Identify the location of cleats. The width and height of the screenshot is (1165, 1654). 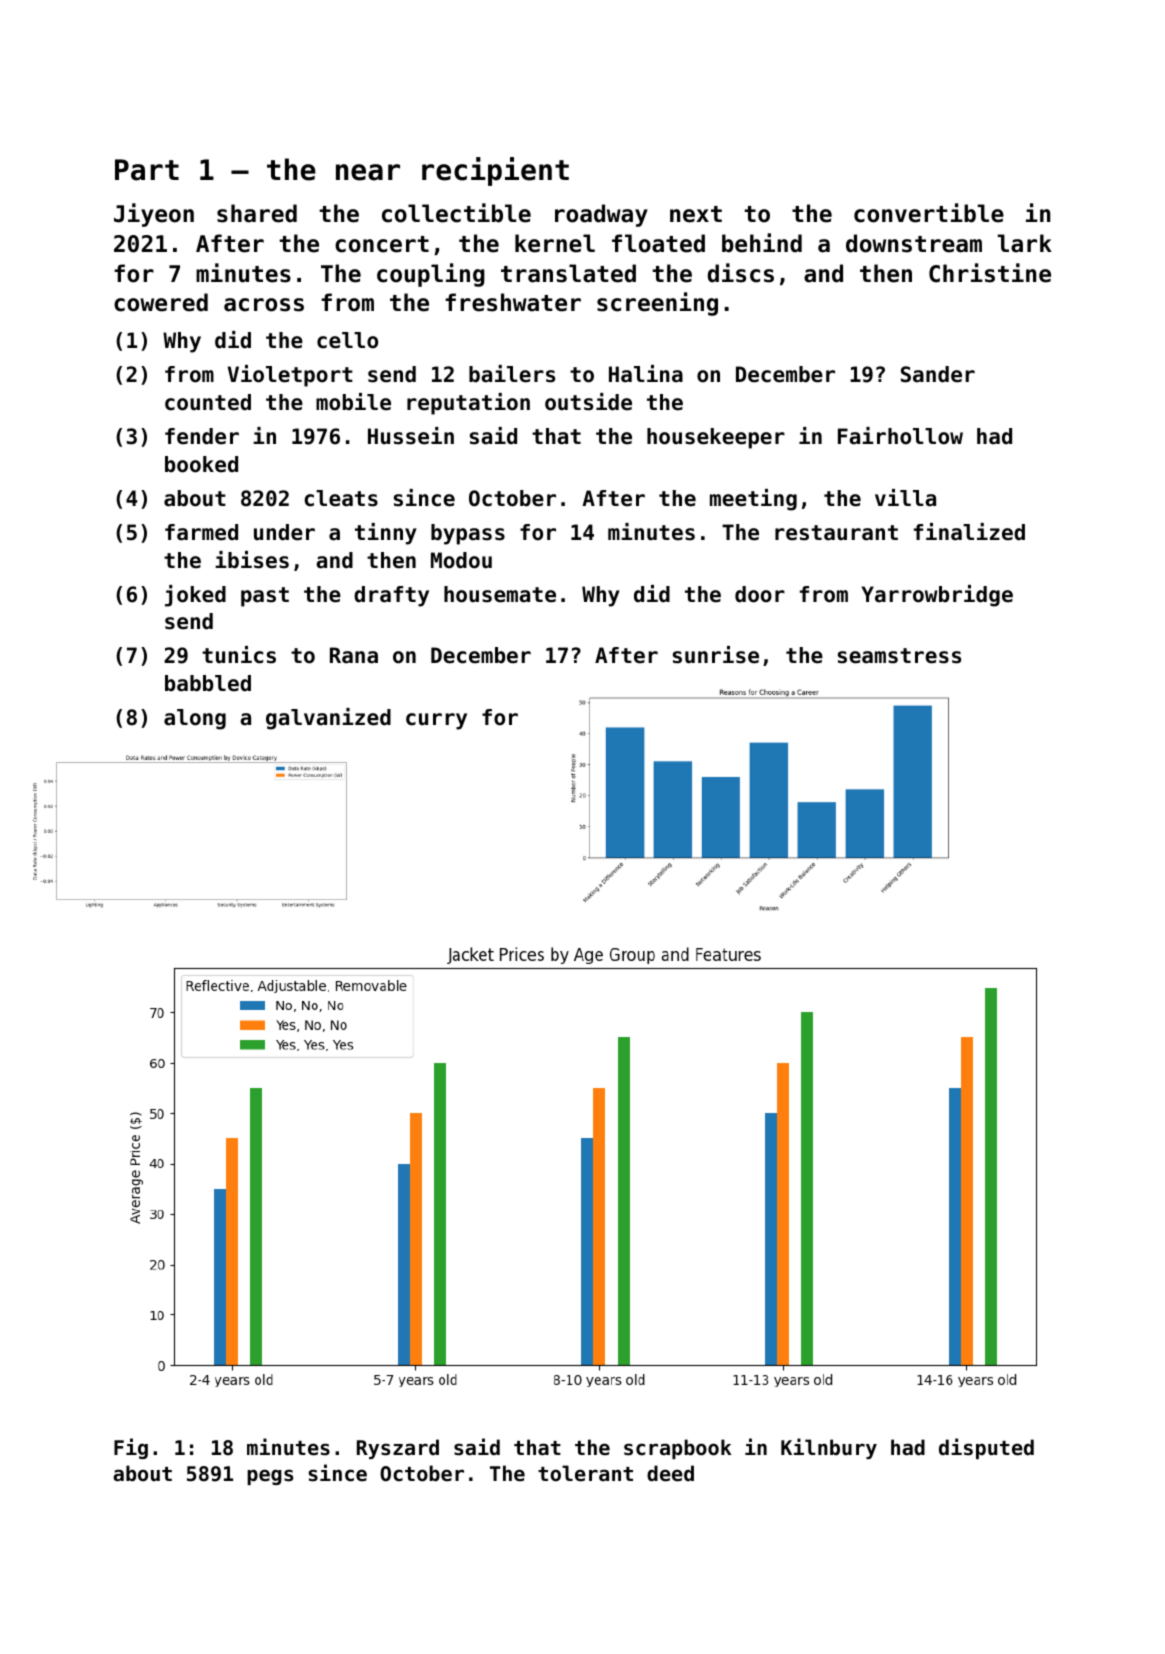
(341, 498).
